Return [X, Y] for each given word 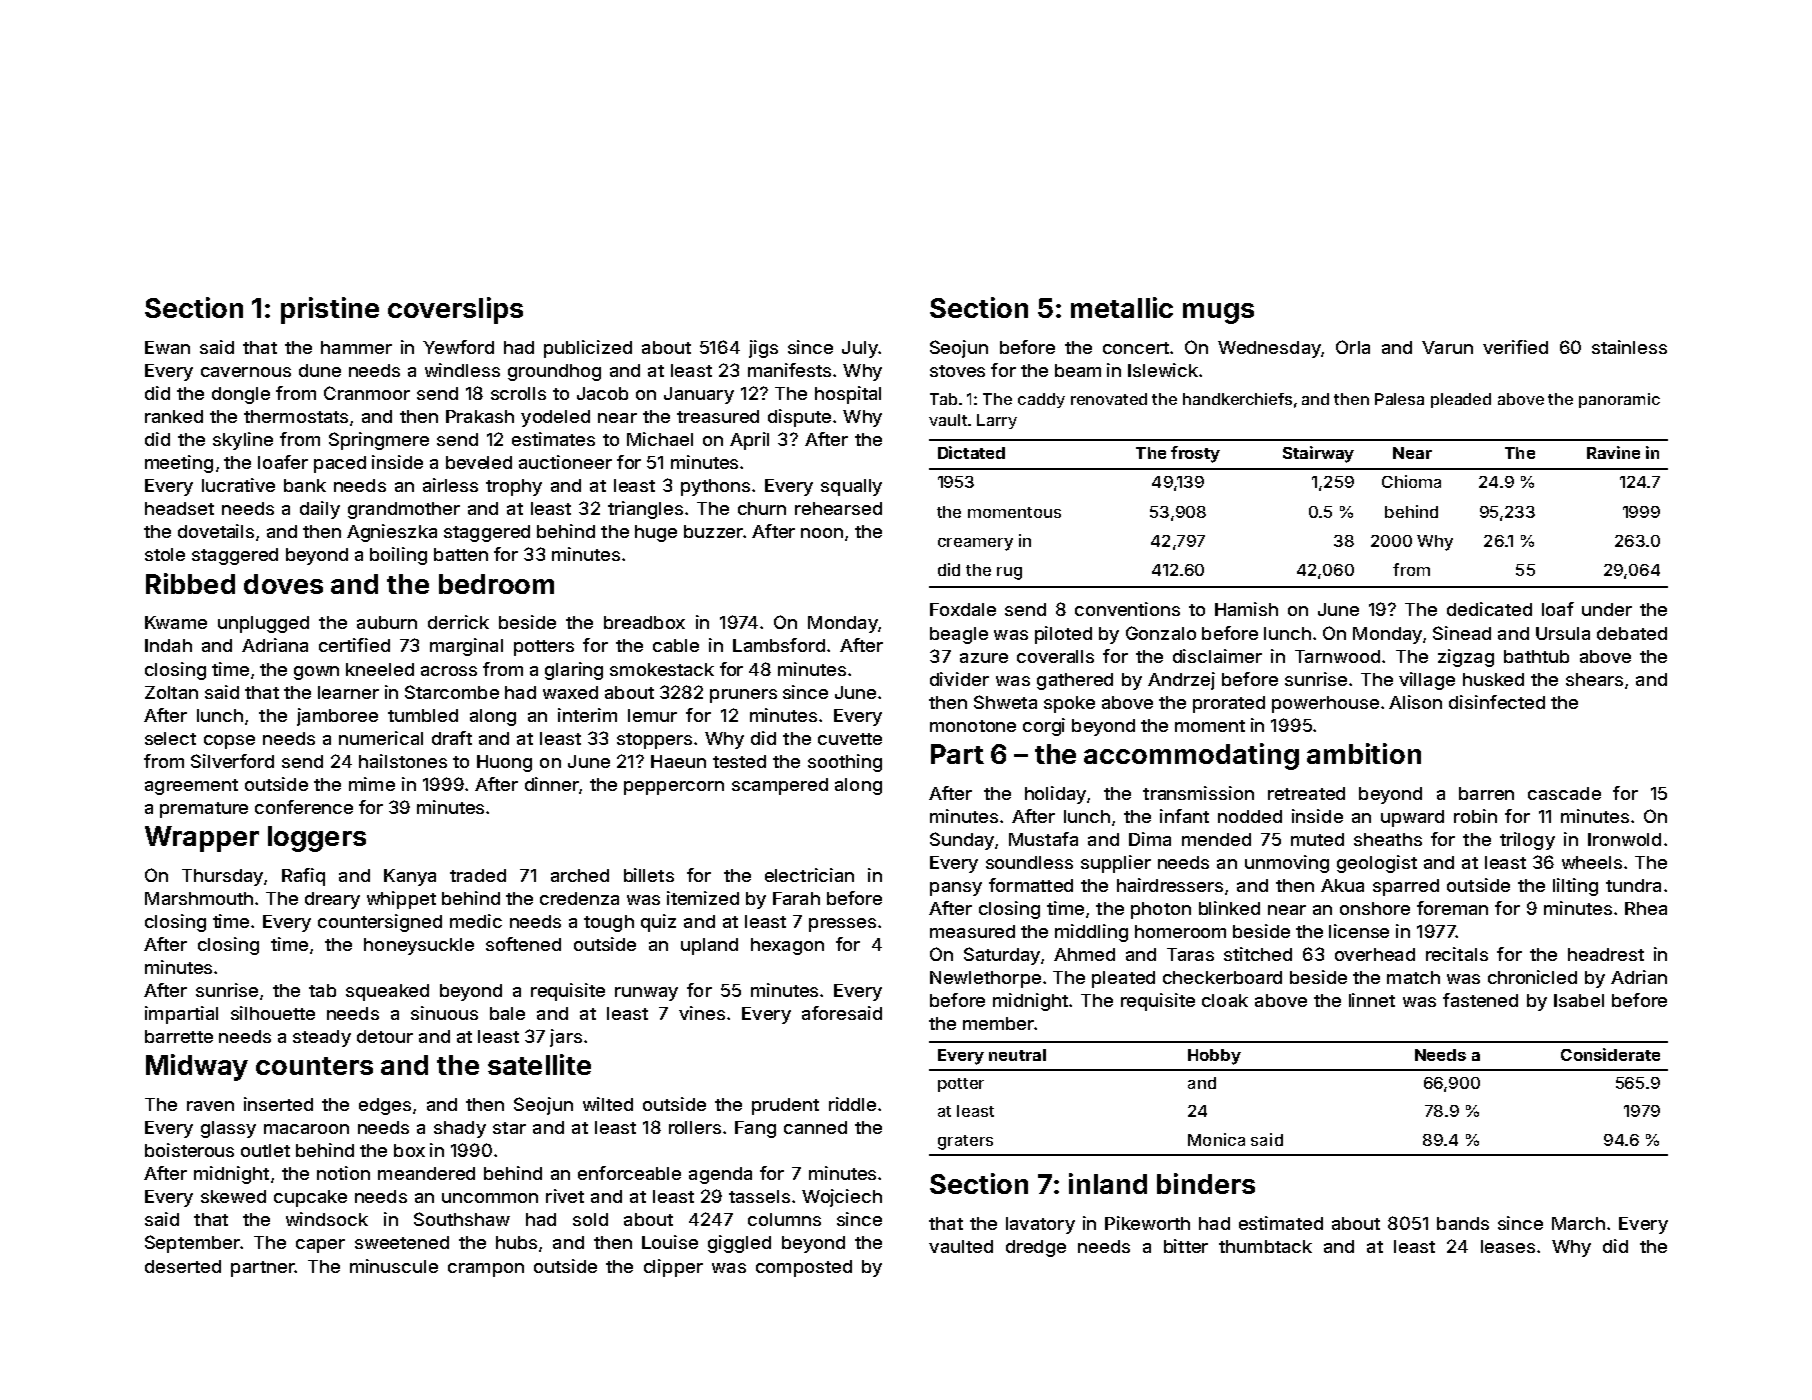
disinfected [1497, 702]
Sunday [962, 841]
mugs [1218, 313]
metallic [1122, 307]
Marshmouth [199, 898]
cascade [1564, 793]
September [192, 1244]
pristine [330, 310]
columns [784, 1219]
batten [461, 554]
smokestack [662, 669]
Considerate [1610, 1054]
